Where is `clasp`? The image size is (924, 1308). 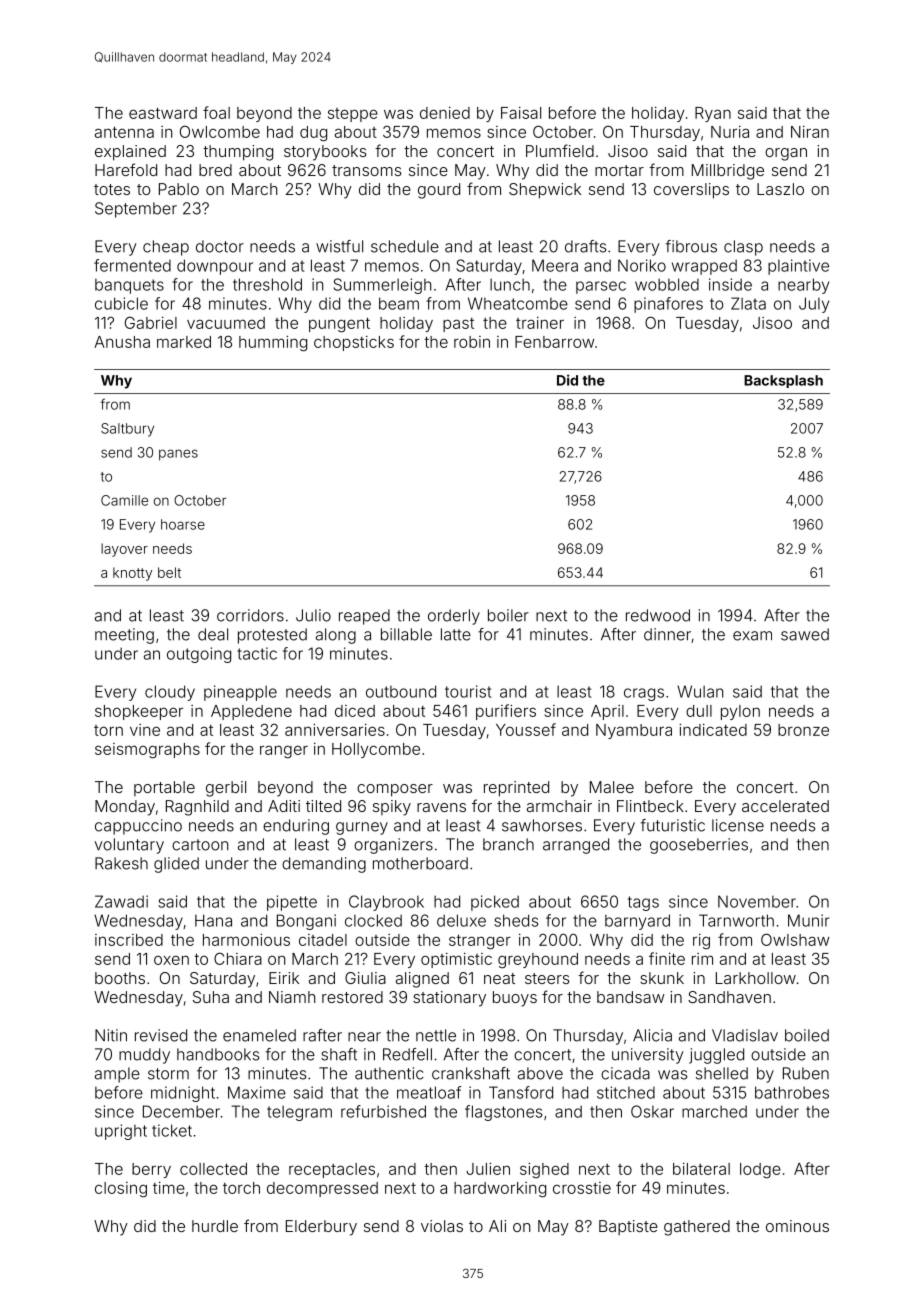
clasp is located at coordinates (743, 248).
